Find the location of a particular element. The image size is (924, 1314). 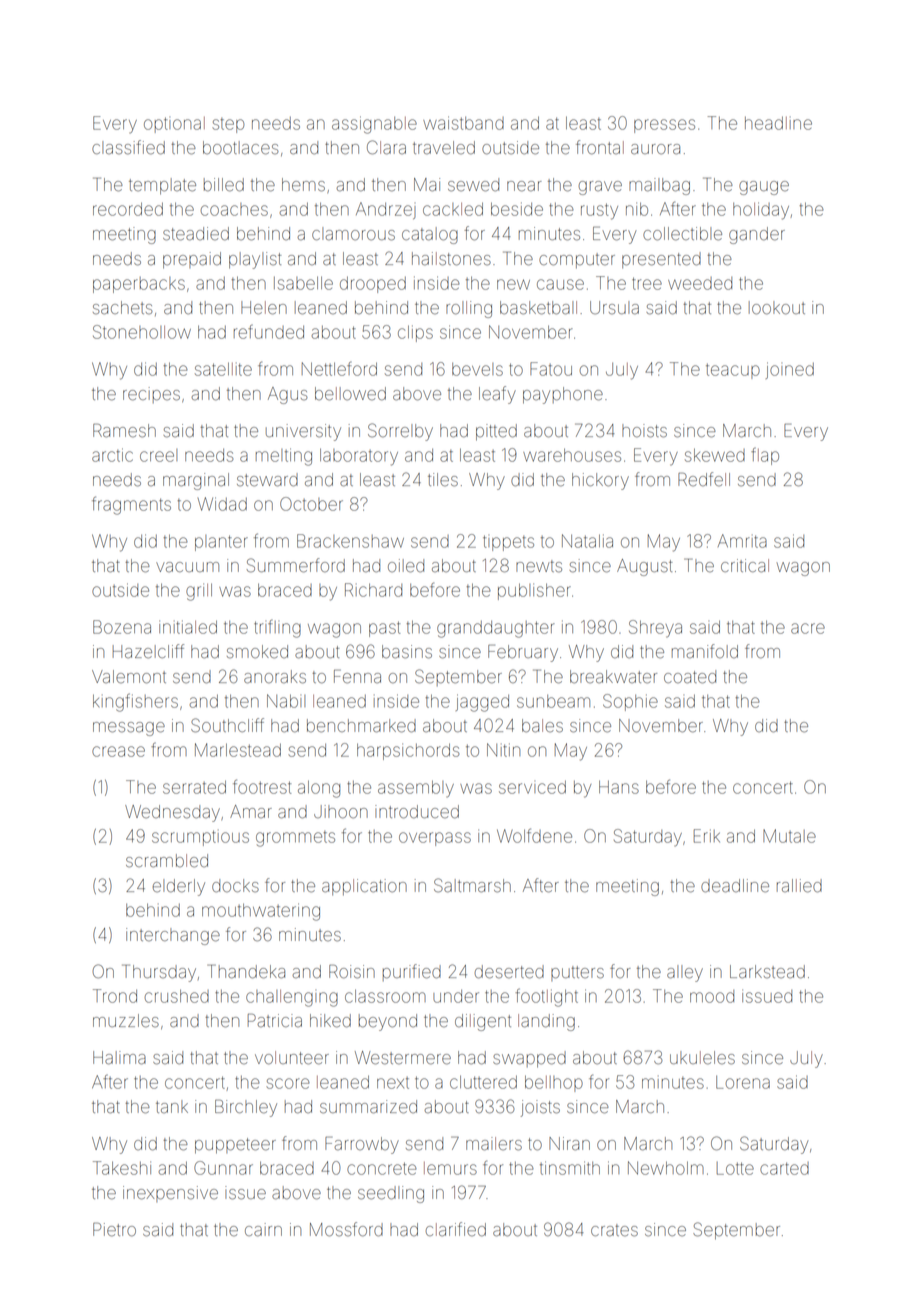

application is located at coordinates (364, 887).
